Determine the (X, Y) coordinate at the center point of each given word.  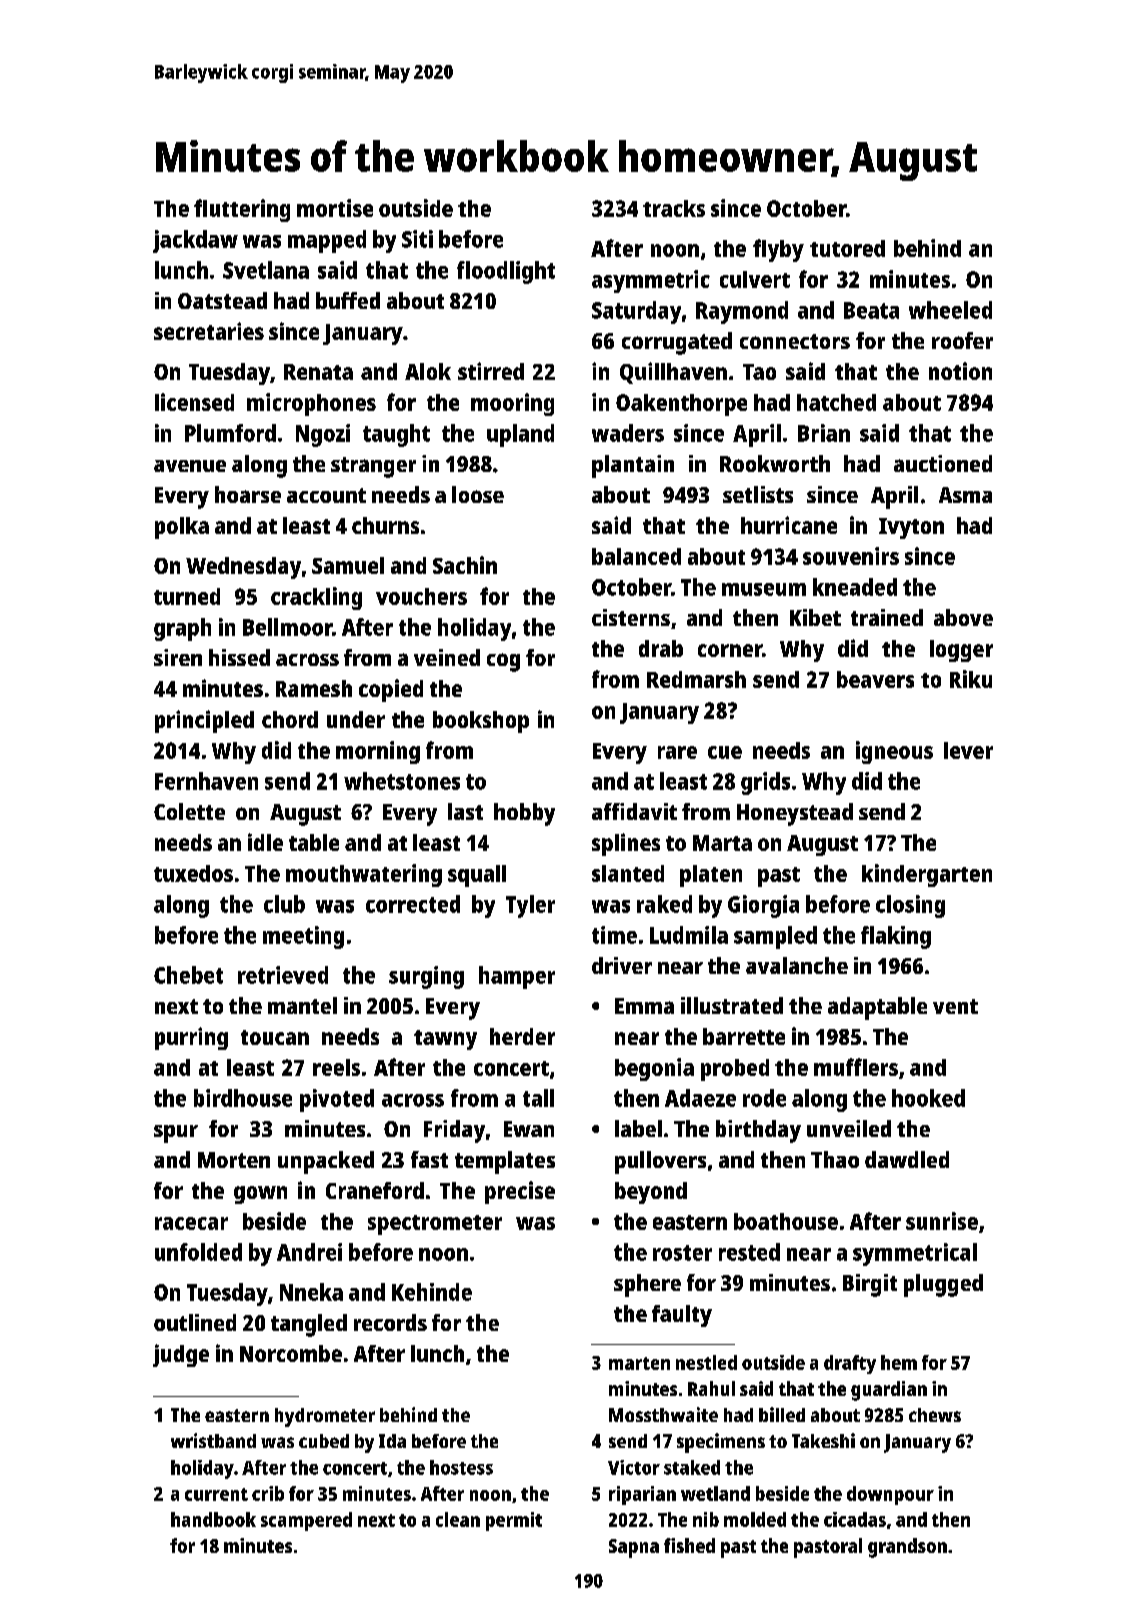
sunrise (942, 1221)
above (963, 617)
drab (661, 648)
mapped (327, 241)
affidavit (634, 811)
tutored (847, 248)
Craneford (375, 1190)
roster (682, 1253)
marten (639, 1363)
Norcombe (291, 1353)
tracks (674, 208)
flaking (896, 937)
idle (265, 842)
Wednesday (243, 568)
